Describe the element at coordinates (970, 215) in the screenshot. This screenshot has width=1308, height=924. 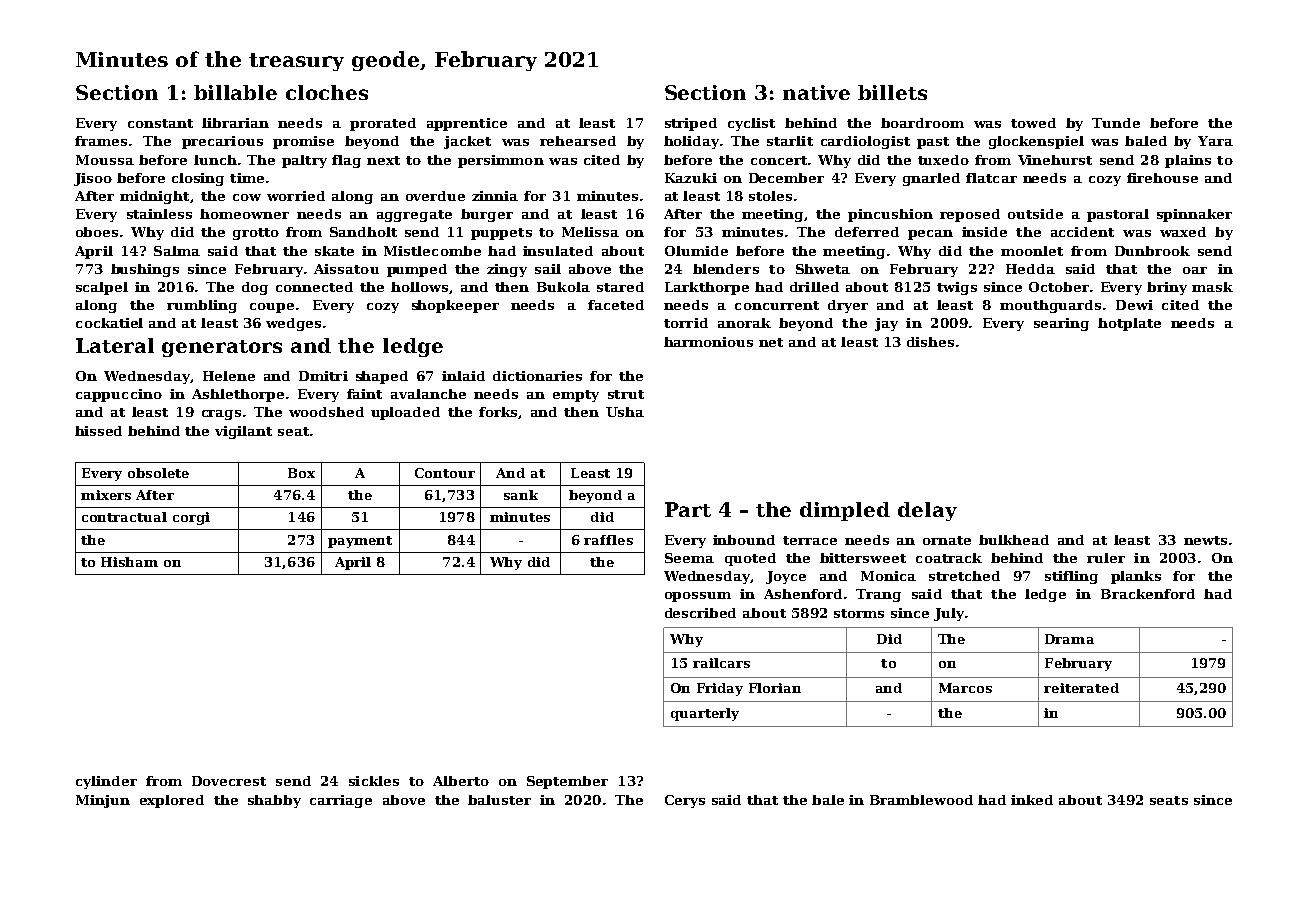
I see `reposed` at that location.
